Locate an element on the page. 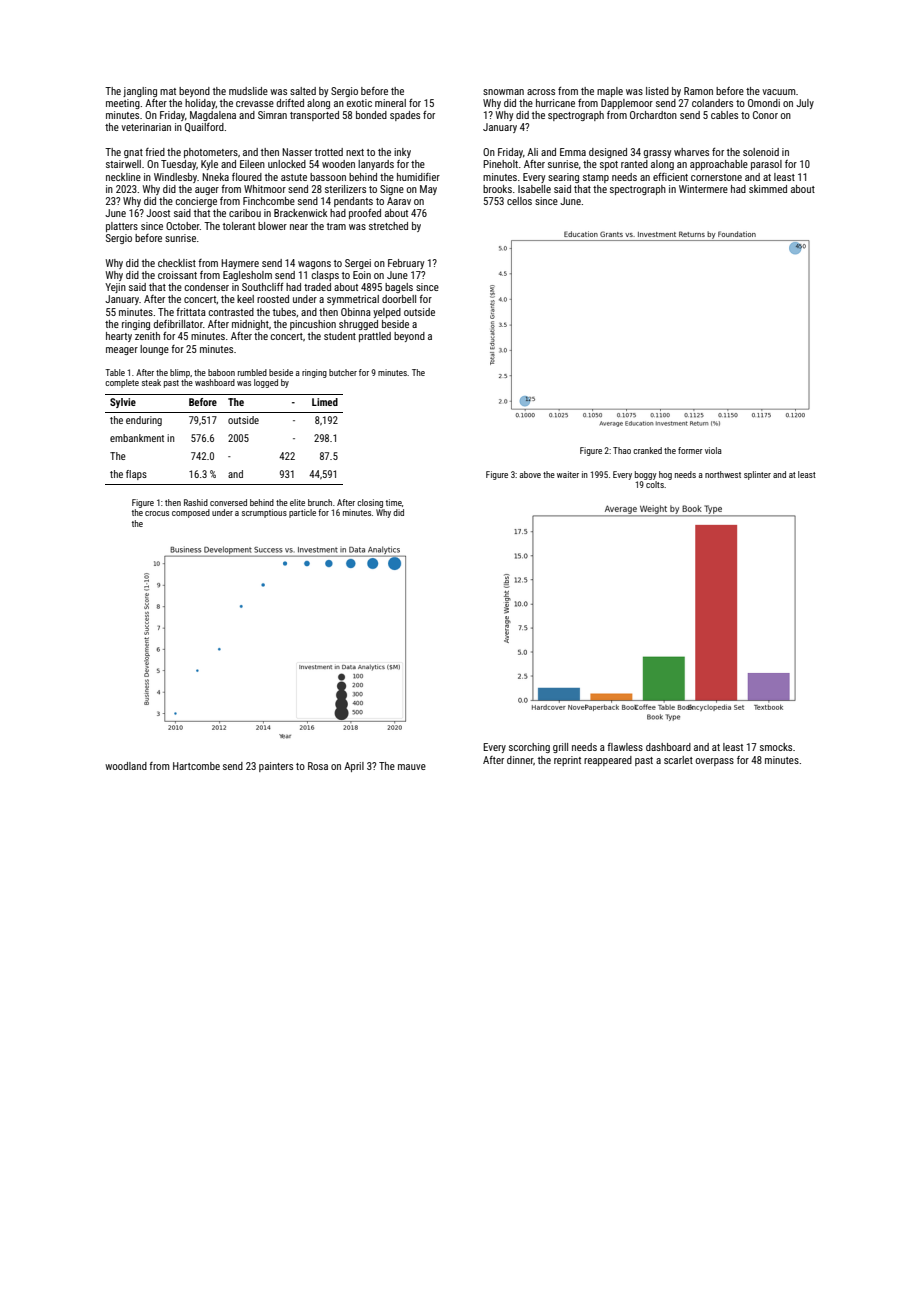 The width and height of the image is (924, 1308). baboon is located at coordinates (221, 372).
